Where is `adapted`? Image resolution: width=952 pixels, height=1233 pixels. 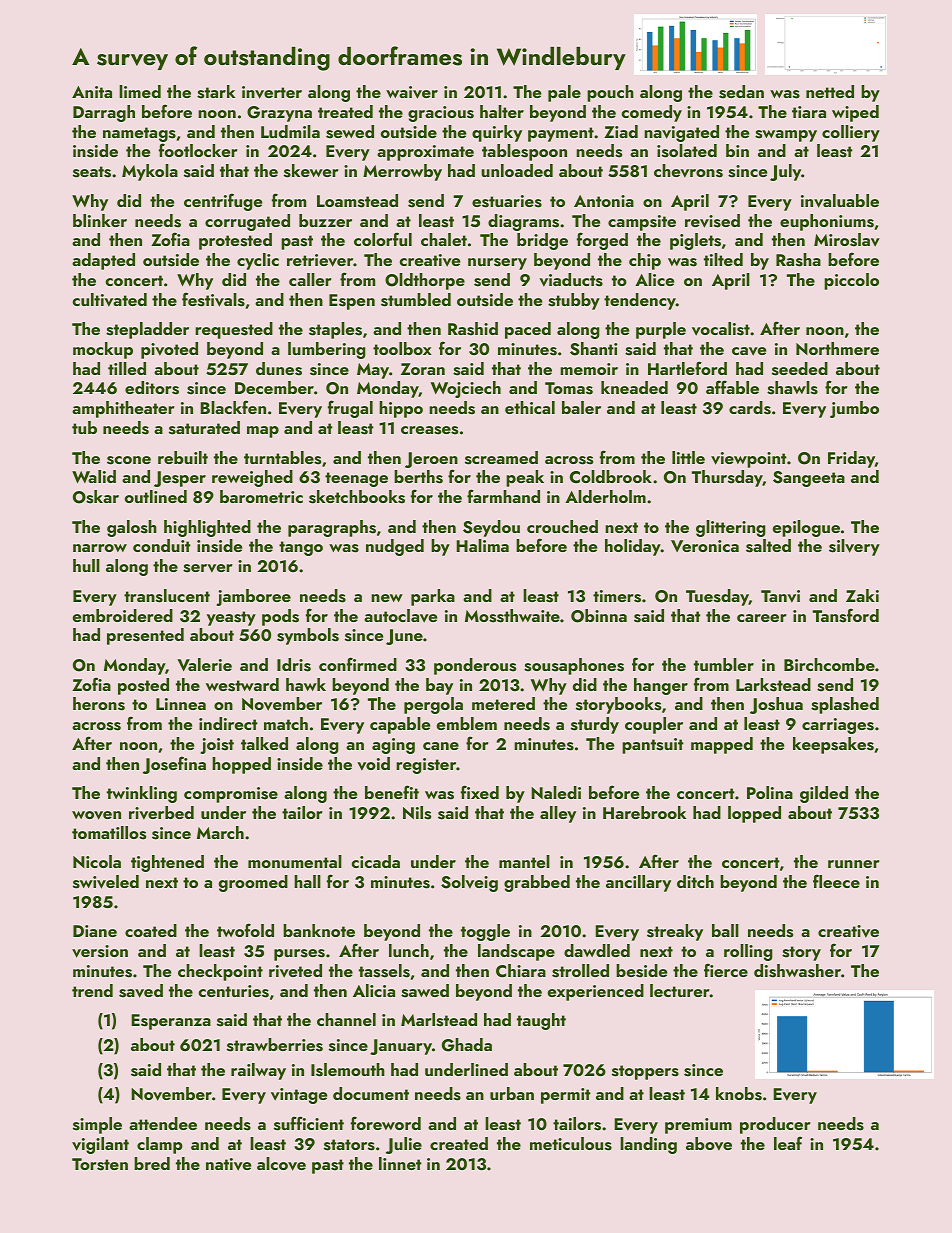
adapted is located at coordinates (103, 261).
